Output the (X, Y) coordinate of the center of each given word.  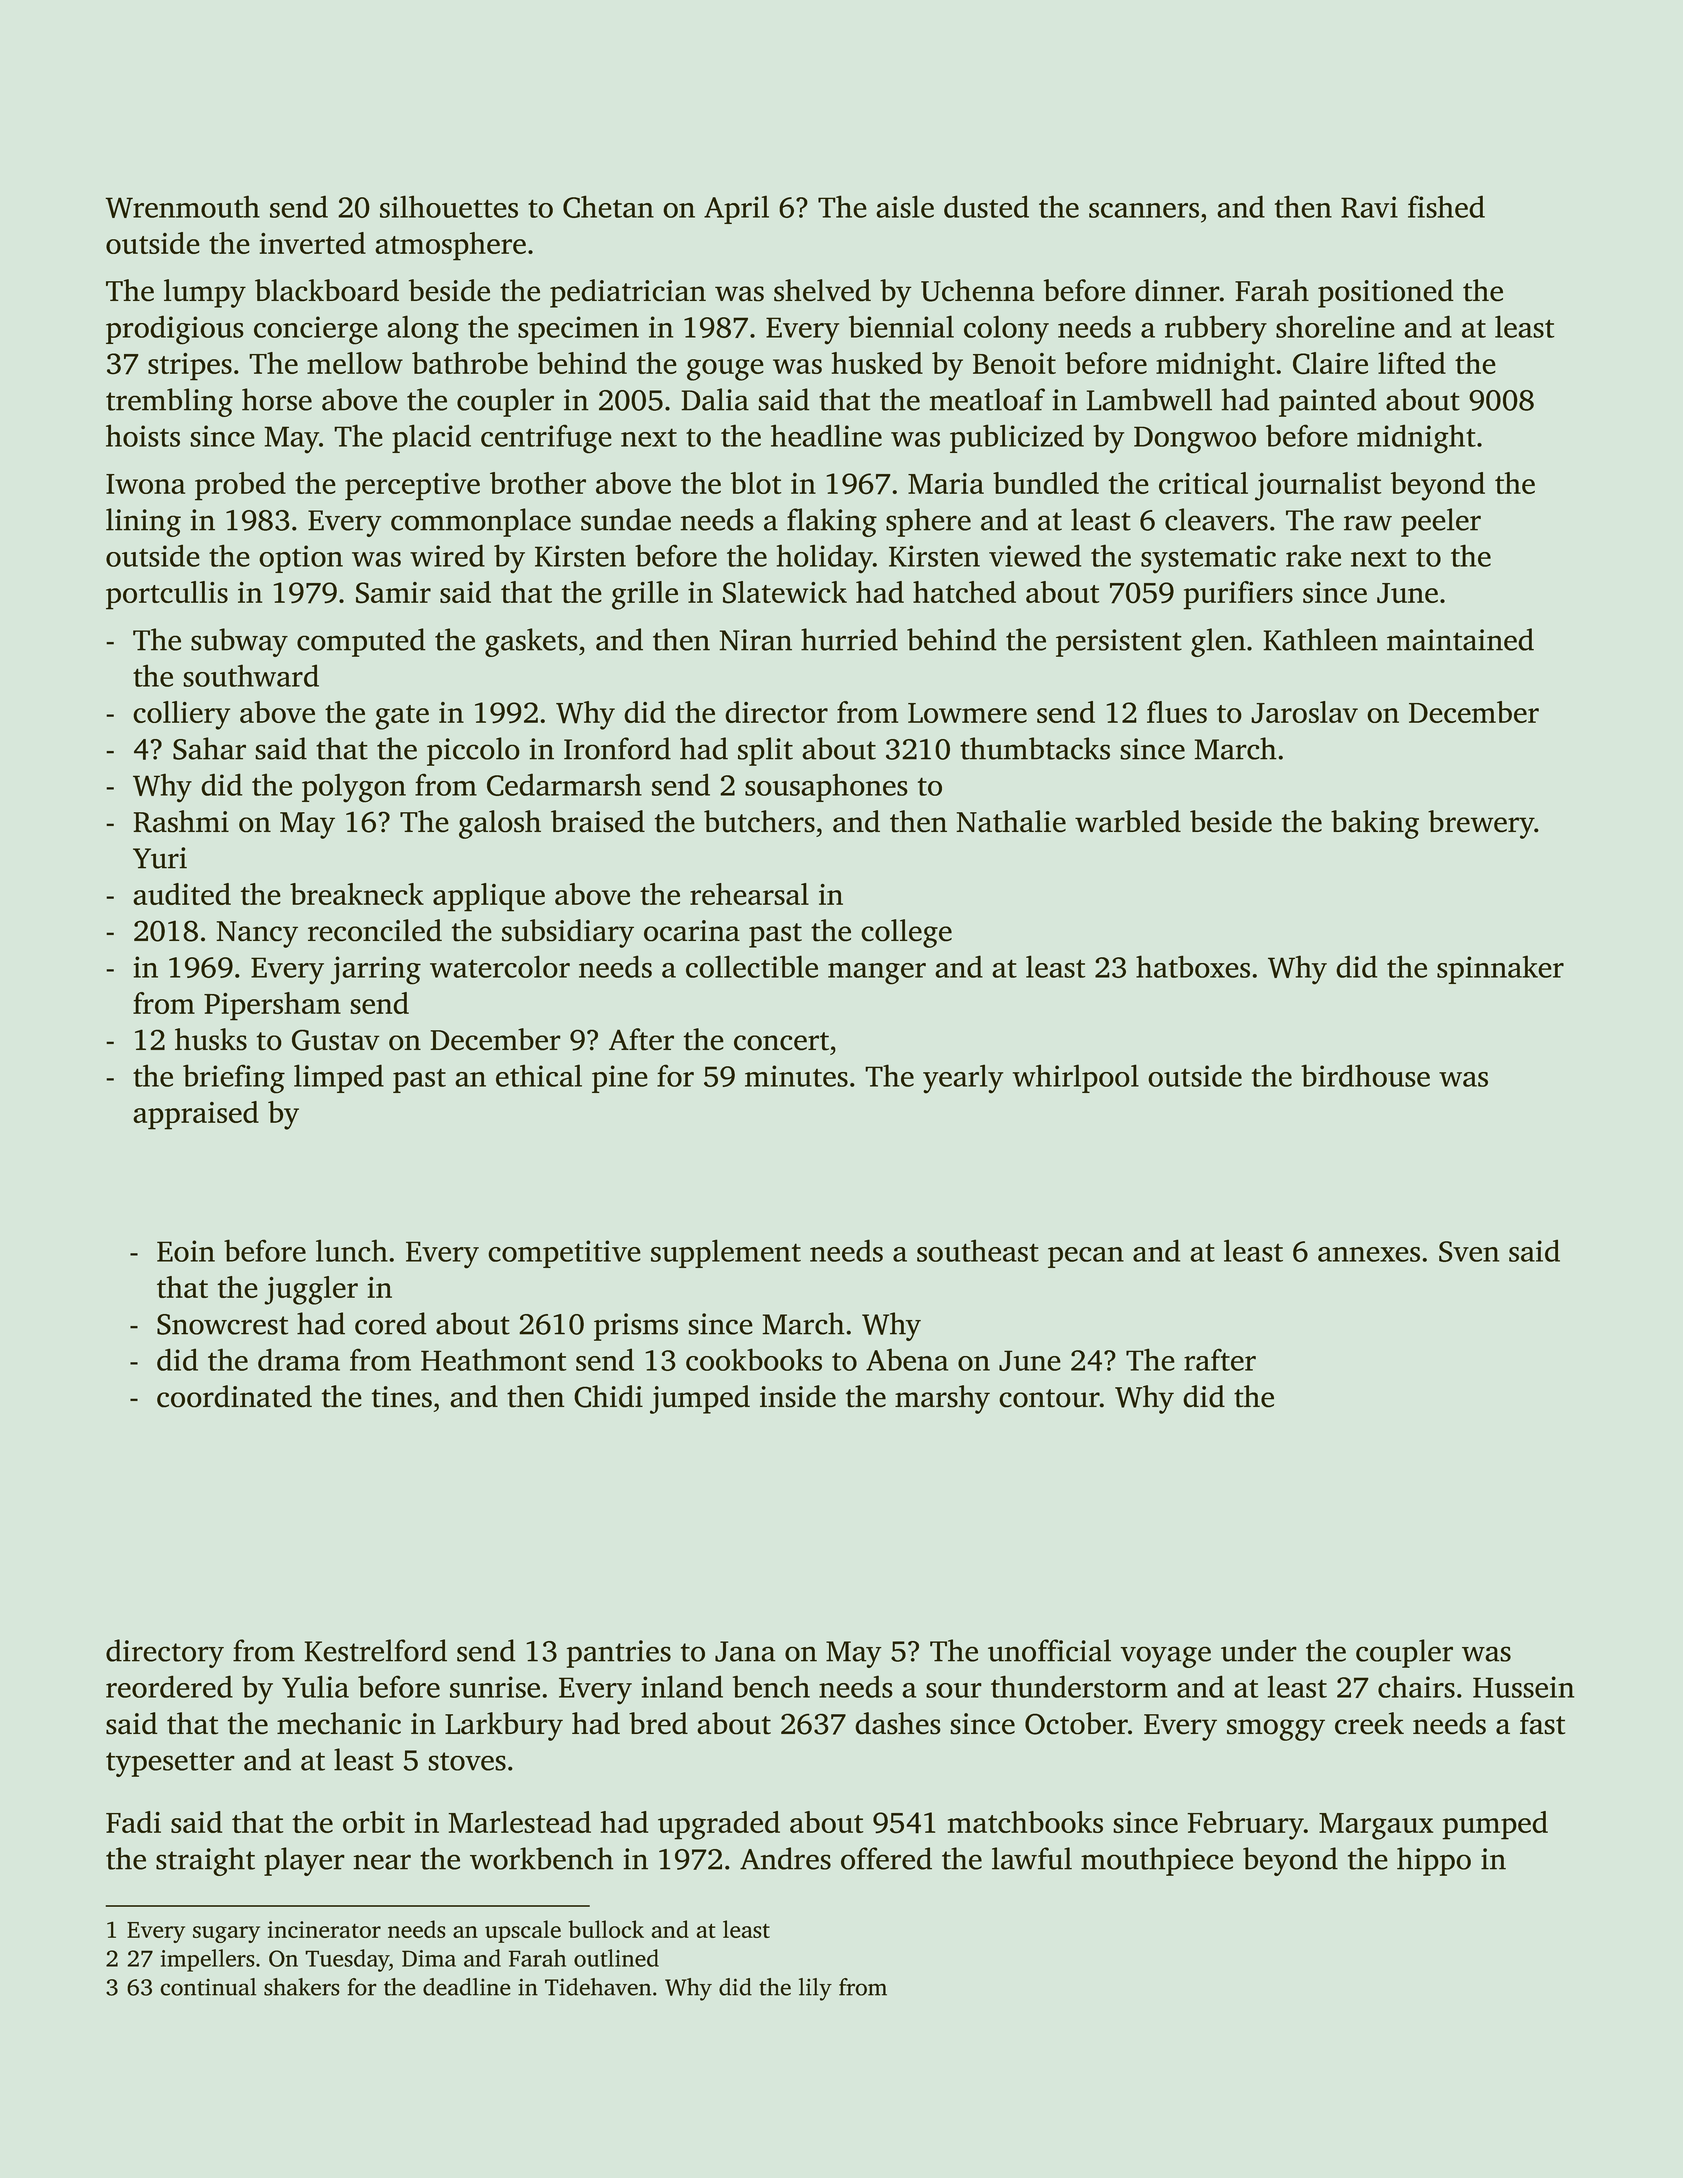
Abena (907, 1359)
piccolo (473, 751)
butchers (759, 821)
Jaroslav (1304, 712)
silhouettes (449, 206)
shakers (302, 1987)
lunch (352, 1250)
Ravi (1369, 207)
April (736, 209)
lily (815, 1989)
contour (1049, 1398)
